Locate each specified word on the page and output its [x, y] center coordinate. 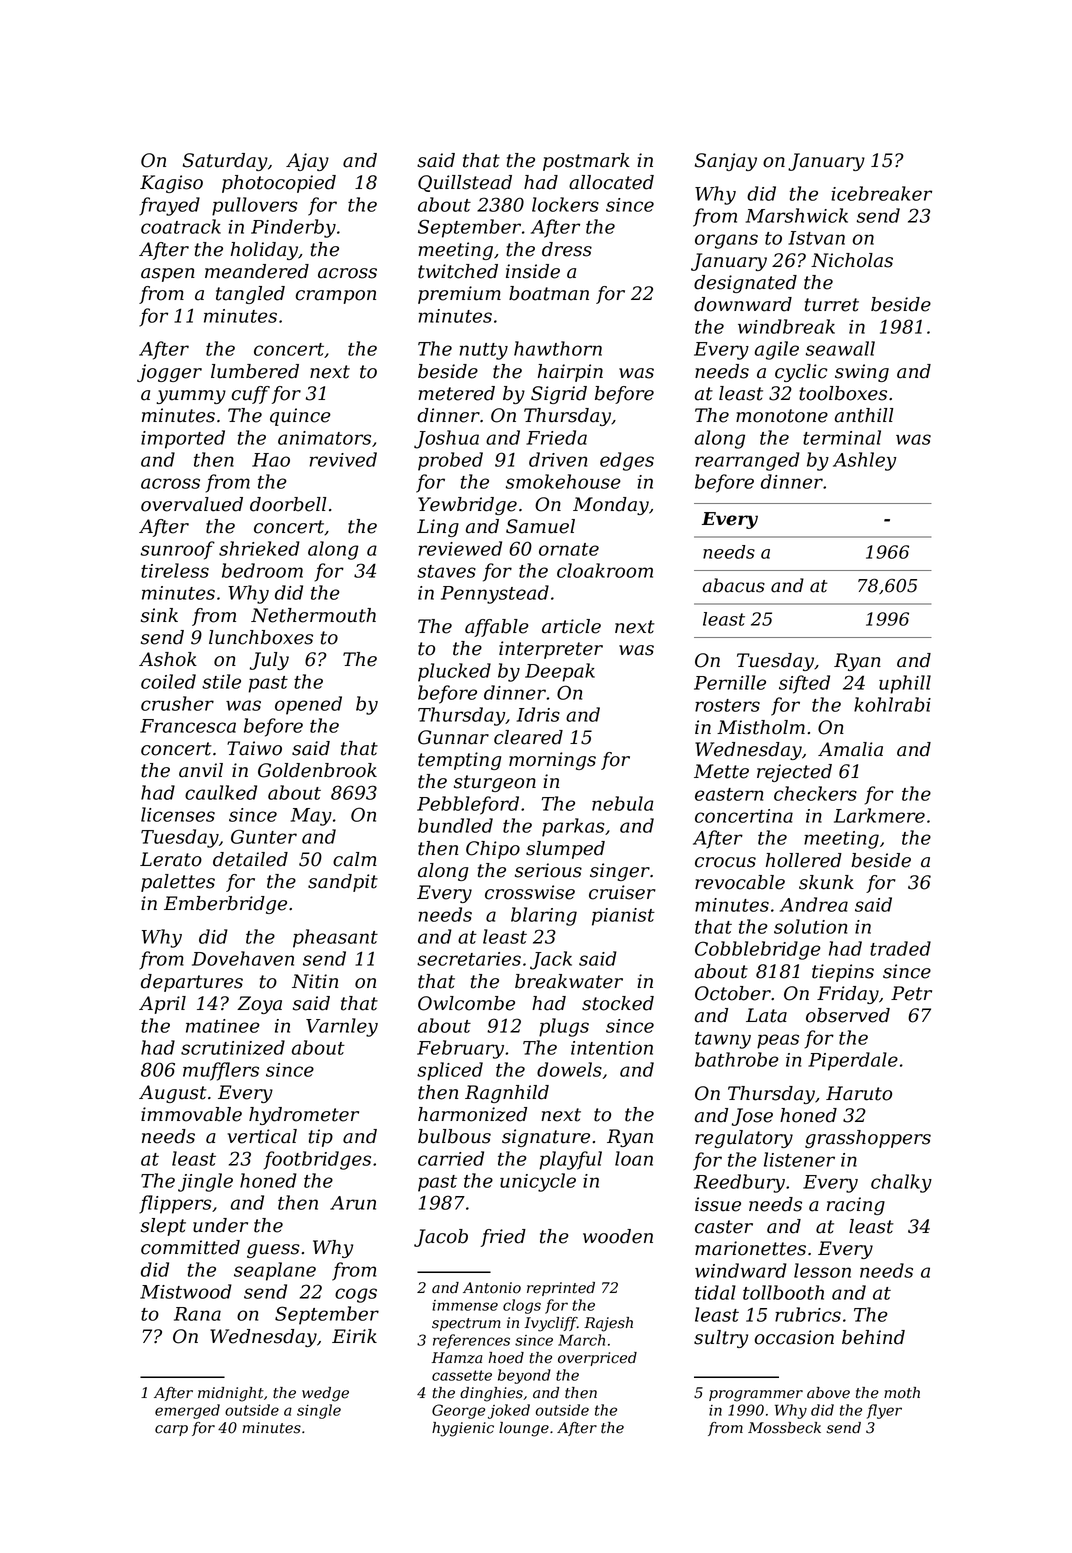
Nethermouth [313, 615]
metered [456, 393]
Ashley [864, 461]
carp [171, 1430]
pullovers [254, 206]
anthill [864, 415]
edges [627, 461]
